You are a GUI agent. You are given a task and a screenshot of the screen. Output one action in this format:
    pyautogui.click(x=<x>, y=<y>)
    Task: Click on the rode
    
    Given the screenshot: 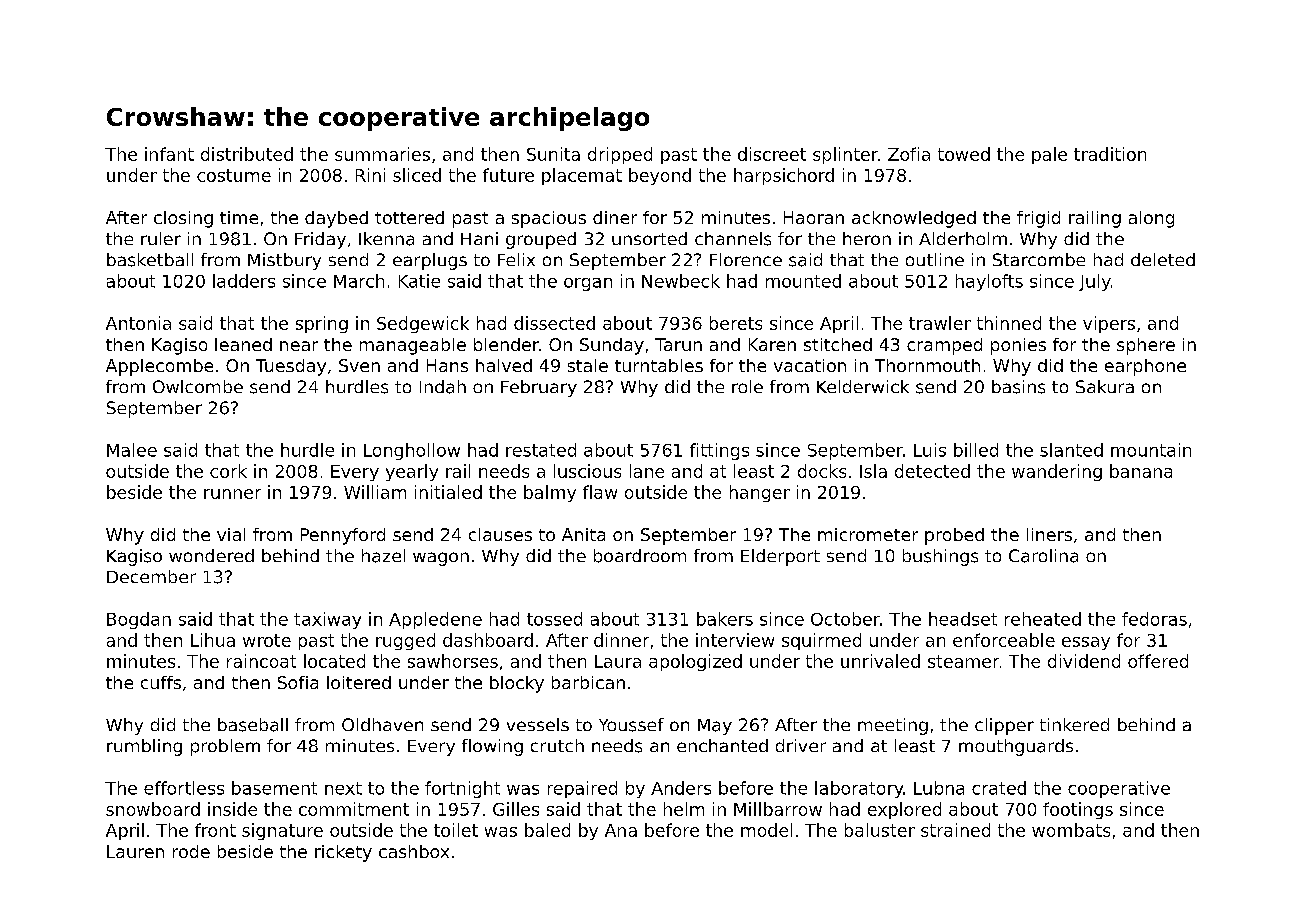 What is the action you would take?
    pyautogui.click(x=191, y=851)
